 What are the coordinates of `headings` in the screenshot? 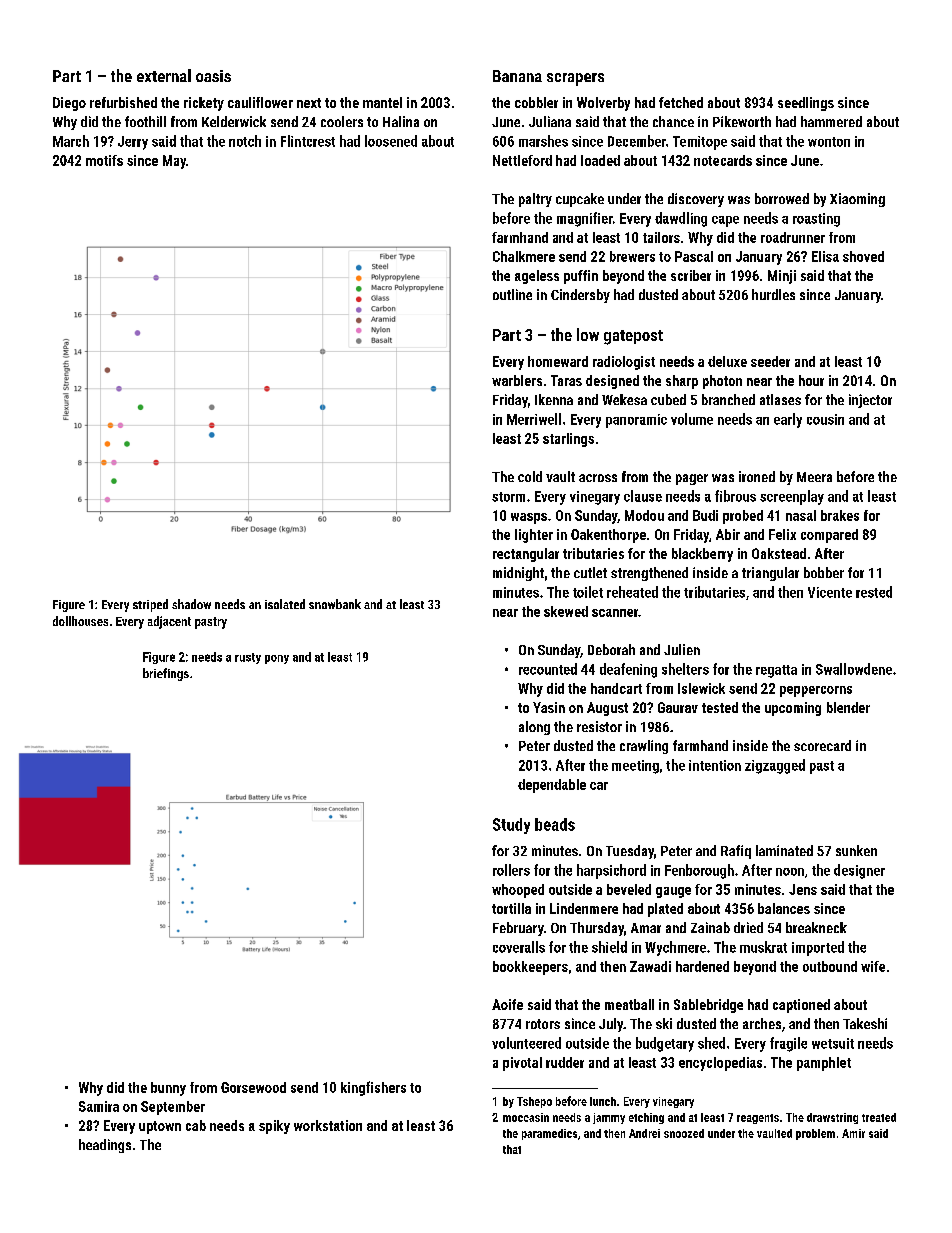 It's located at (105, 1146).
